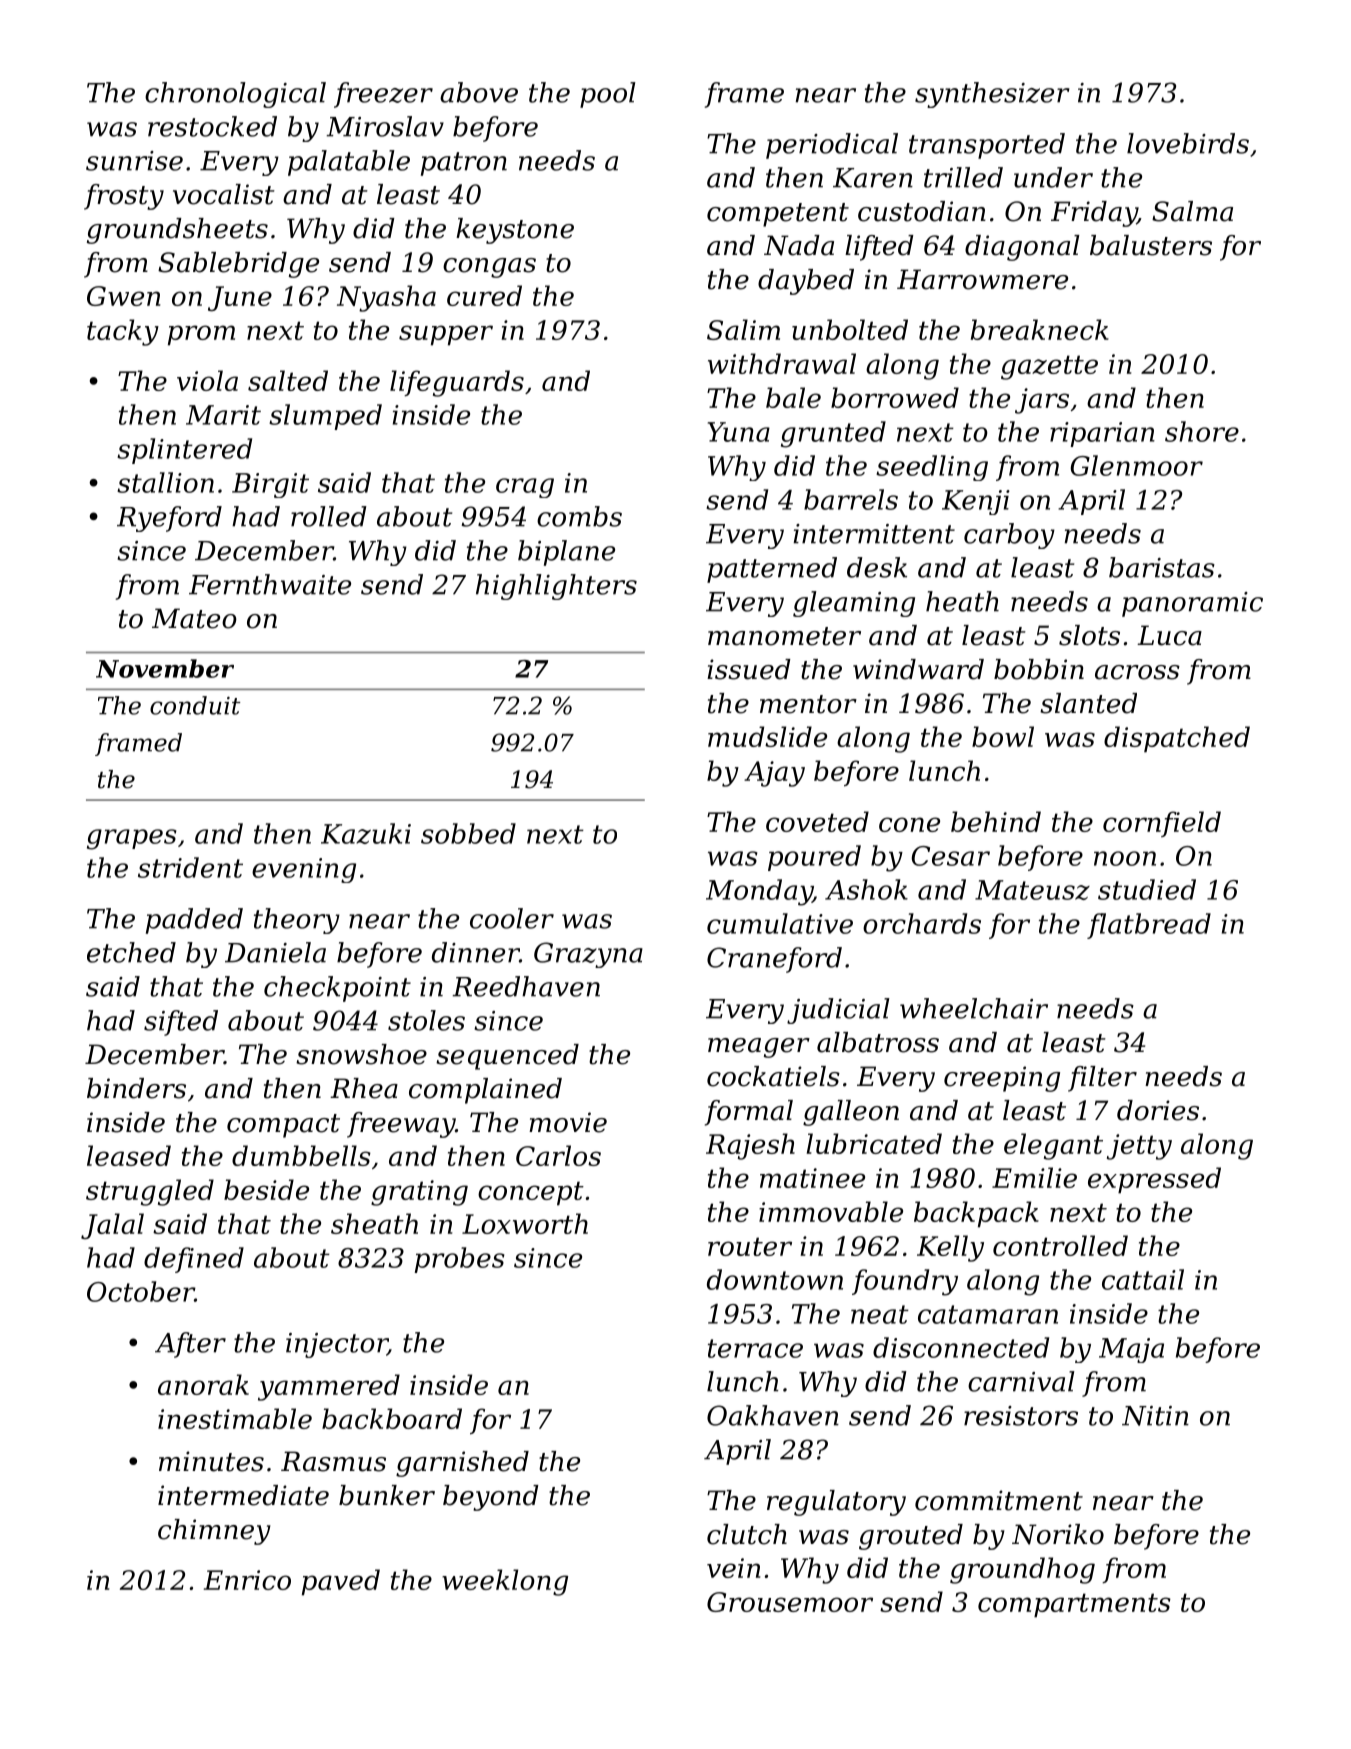  What do you see at coordinates (1188, 143) in the image?
I see `lovebirds` at bounding box center [1188, 143].
